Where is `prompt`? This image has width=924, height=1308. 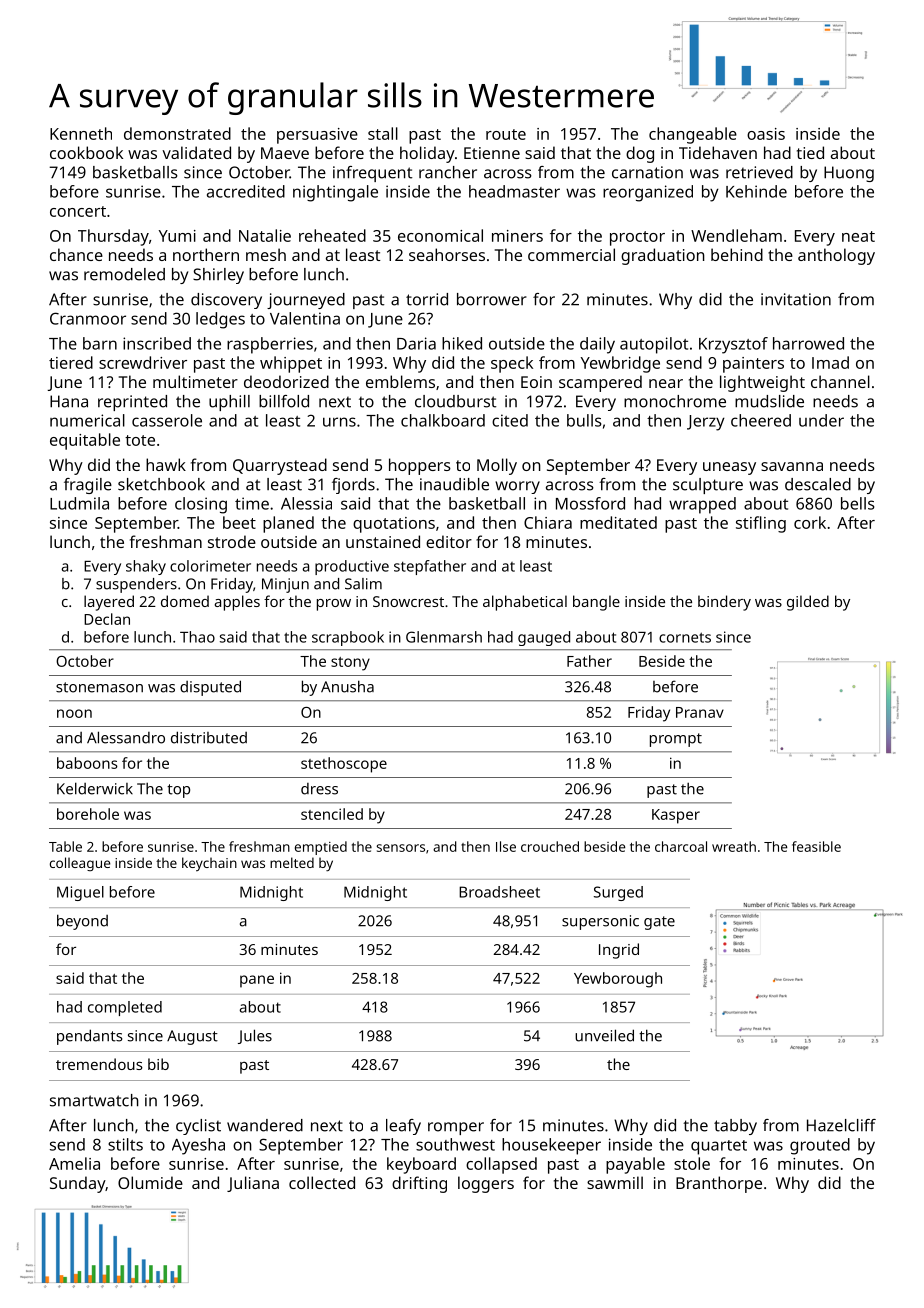 prompt is located at coordinates (676, 740).
